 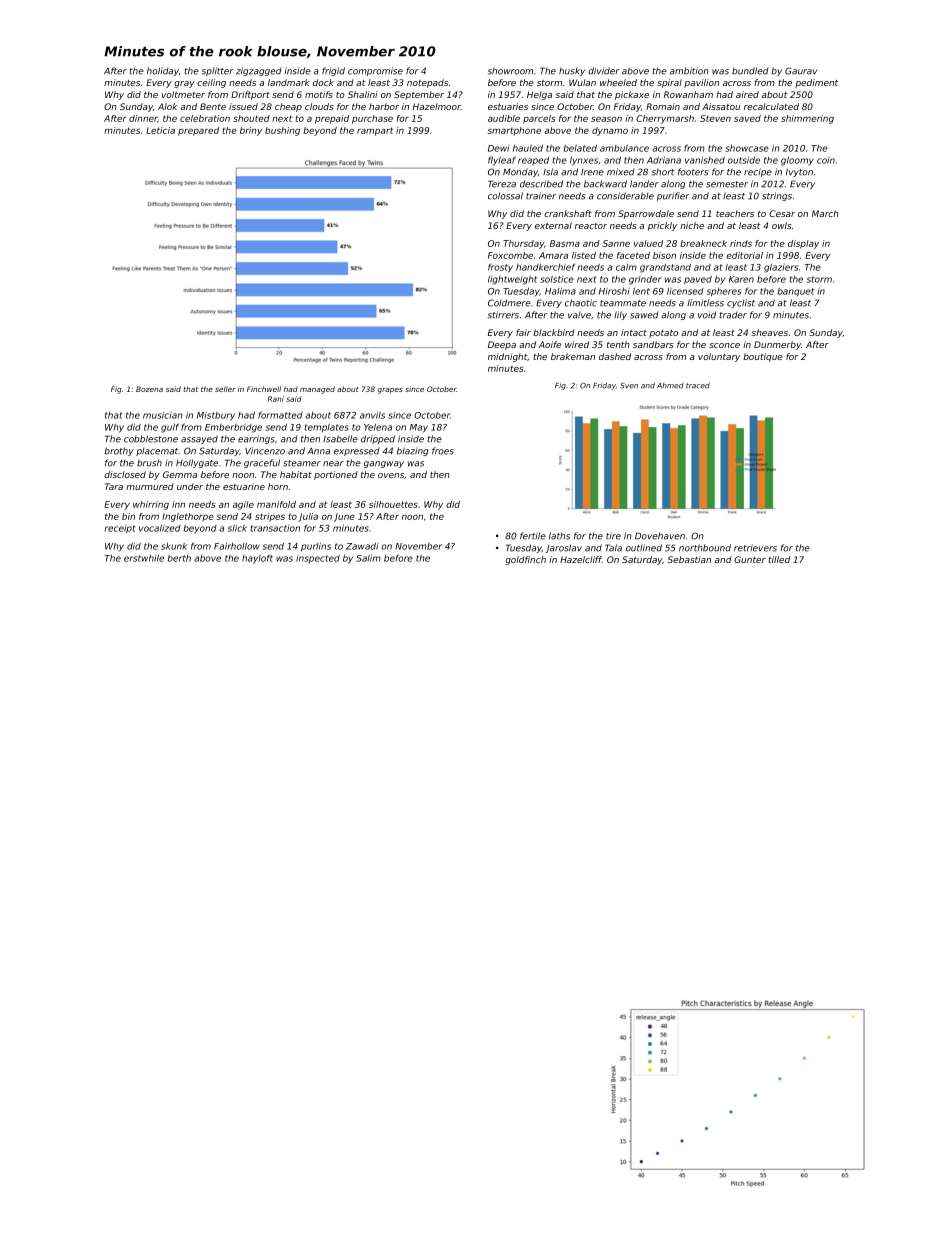 What do you see at coordinates (390, 391) in the document?
I see `grapes` at bounding box center [390, 391].
